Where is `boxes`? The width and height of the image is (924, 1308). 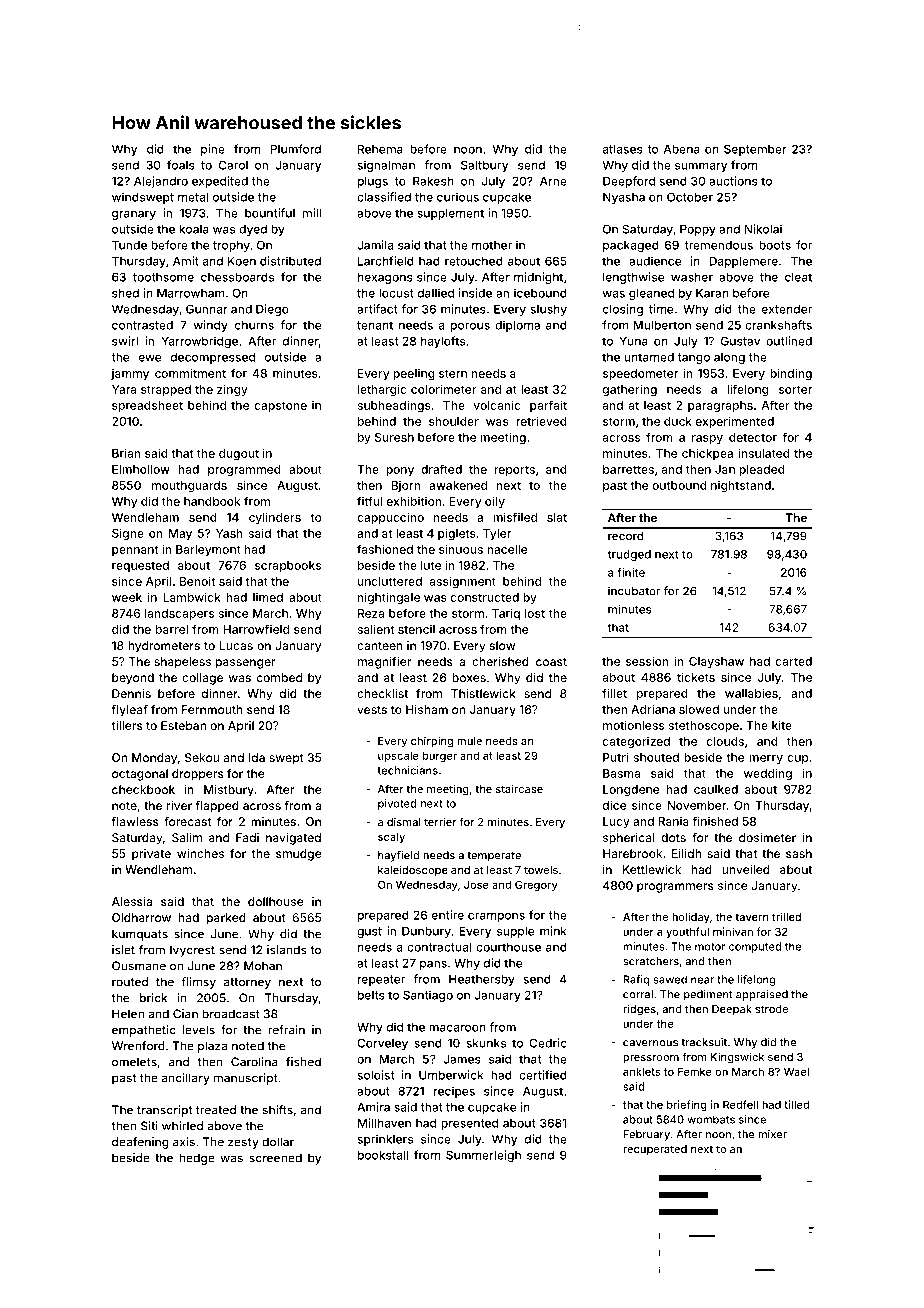
boxes is located at coordinates (469, 677).
